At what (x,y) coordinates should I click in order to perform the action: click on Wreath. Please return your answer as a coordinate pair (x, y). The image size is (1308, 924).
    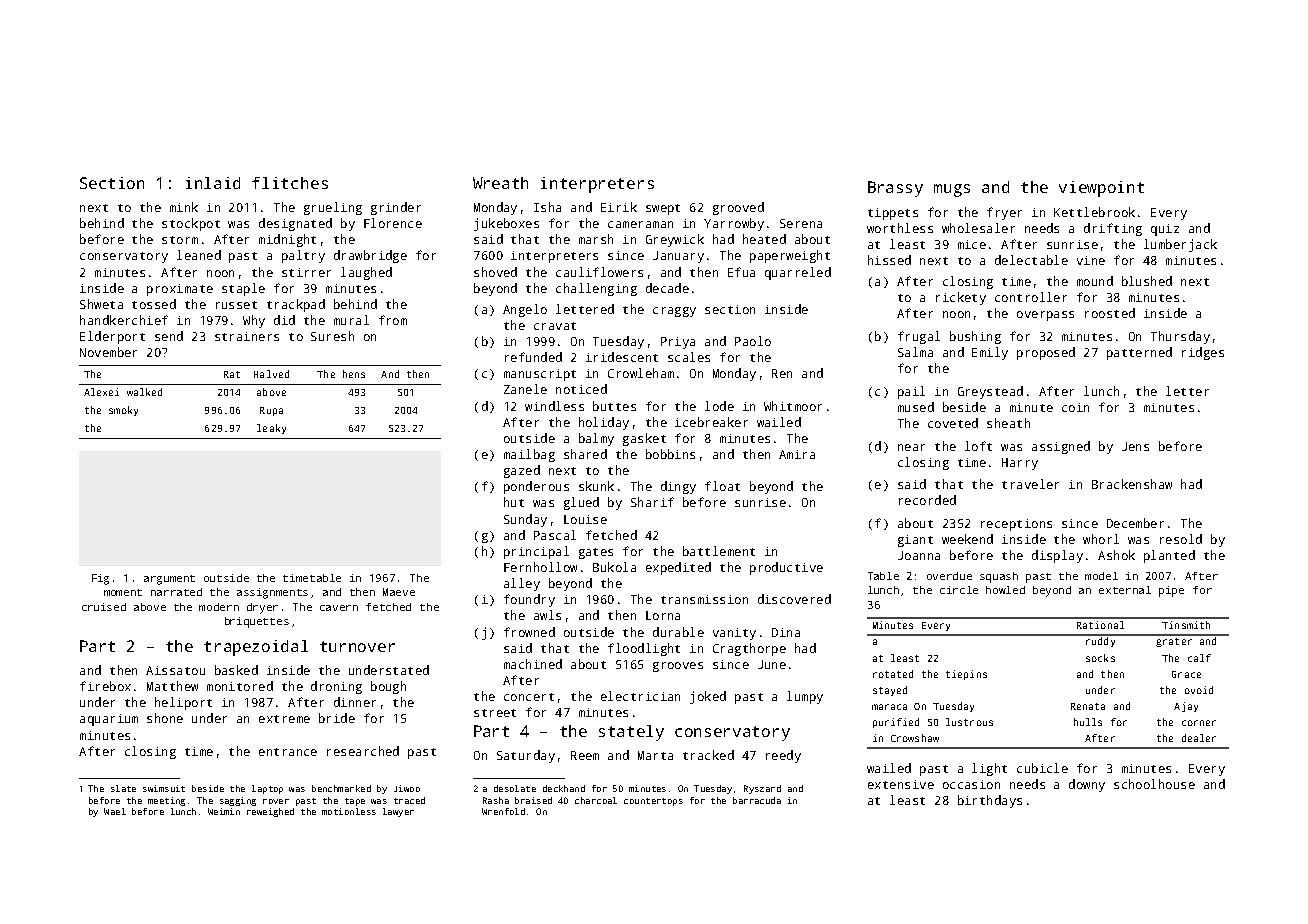
    Looking at the image, I should click on (500, 183).
